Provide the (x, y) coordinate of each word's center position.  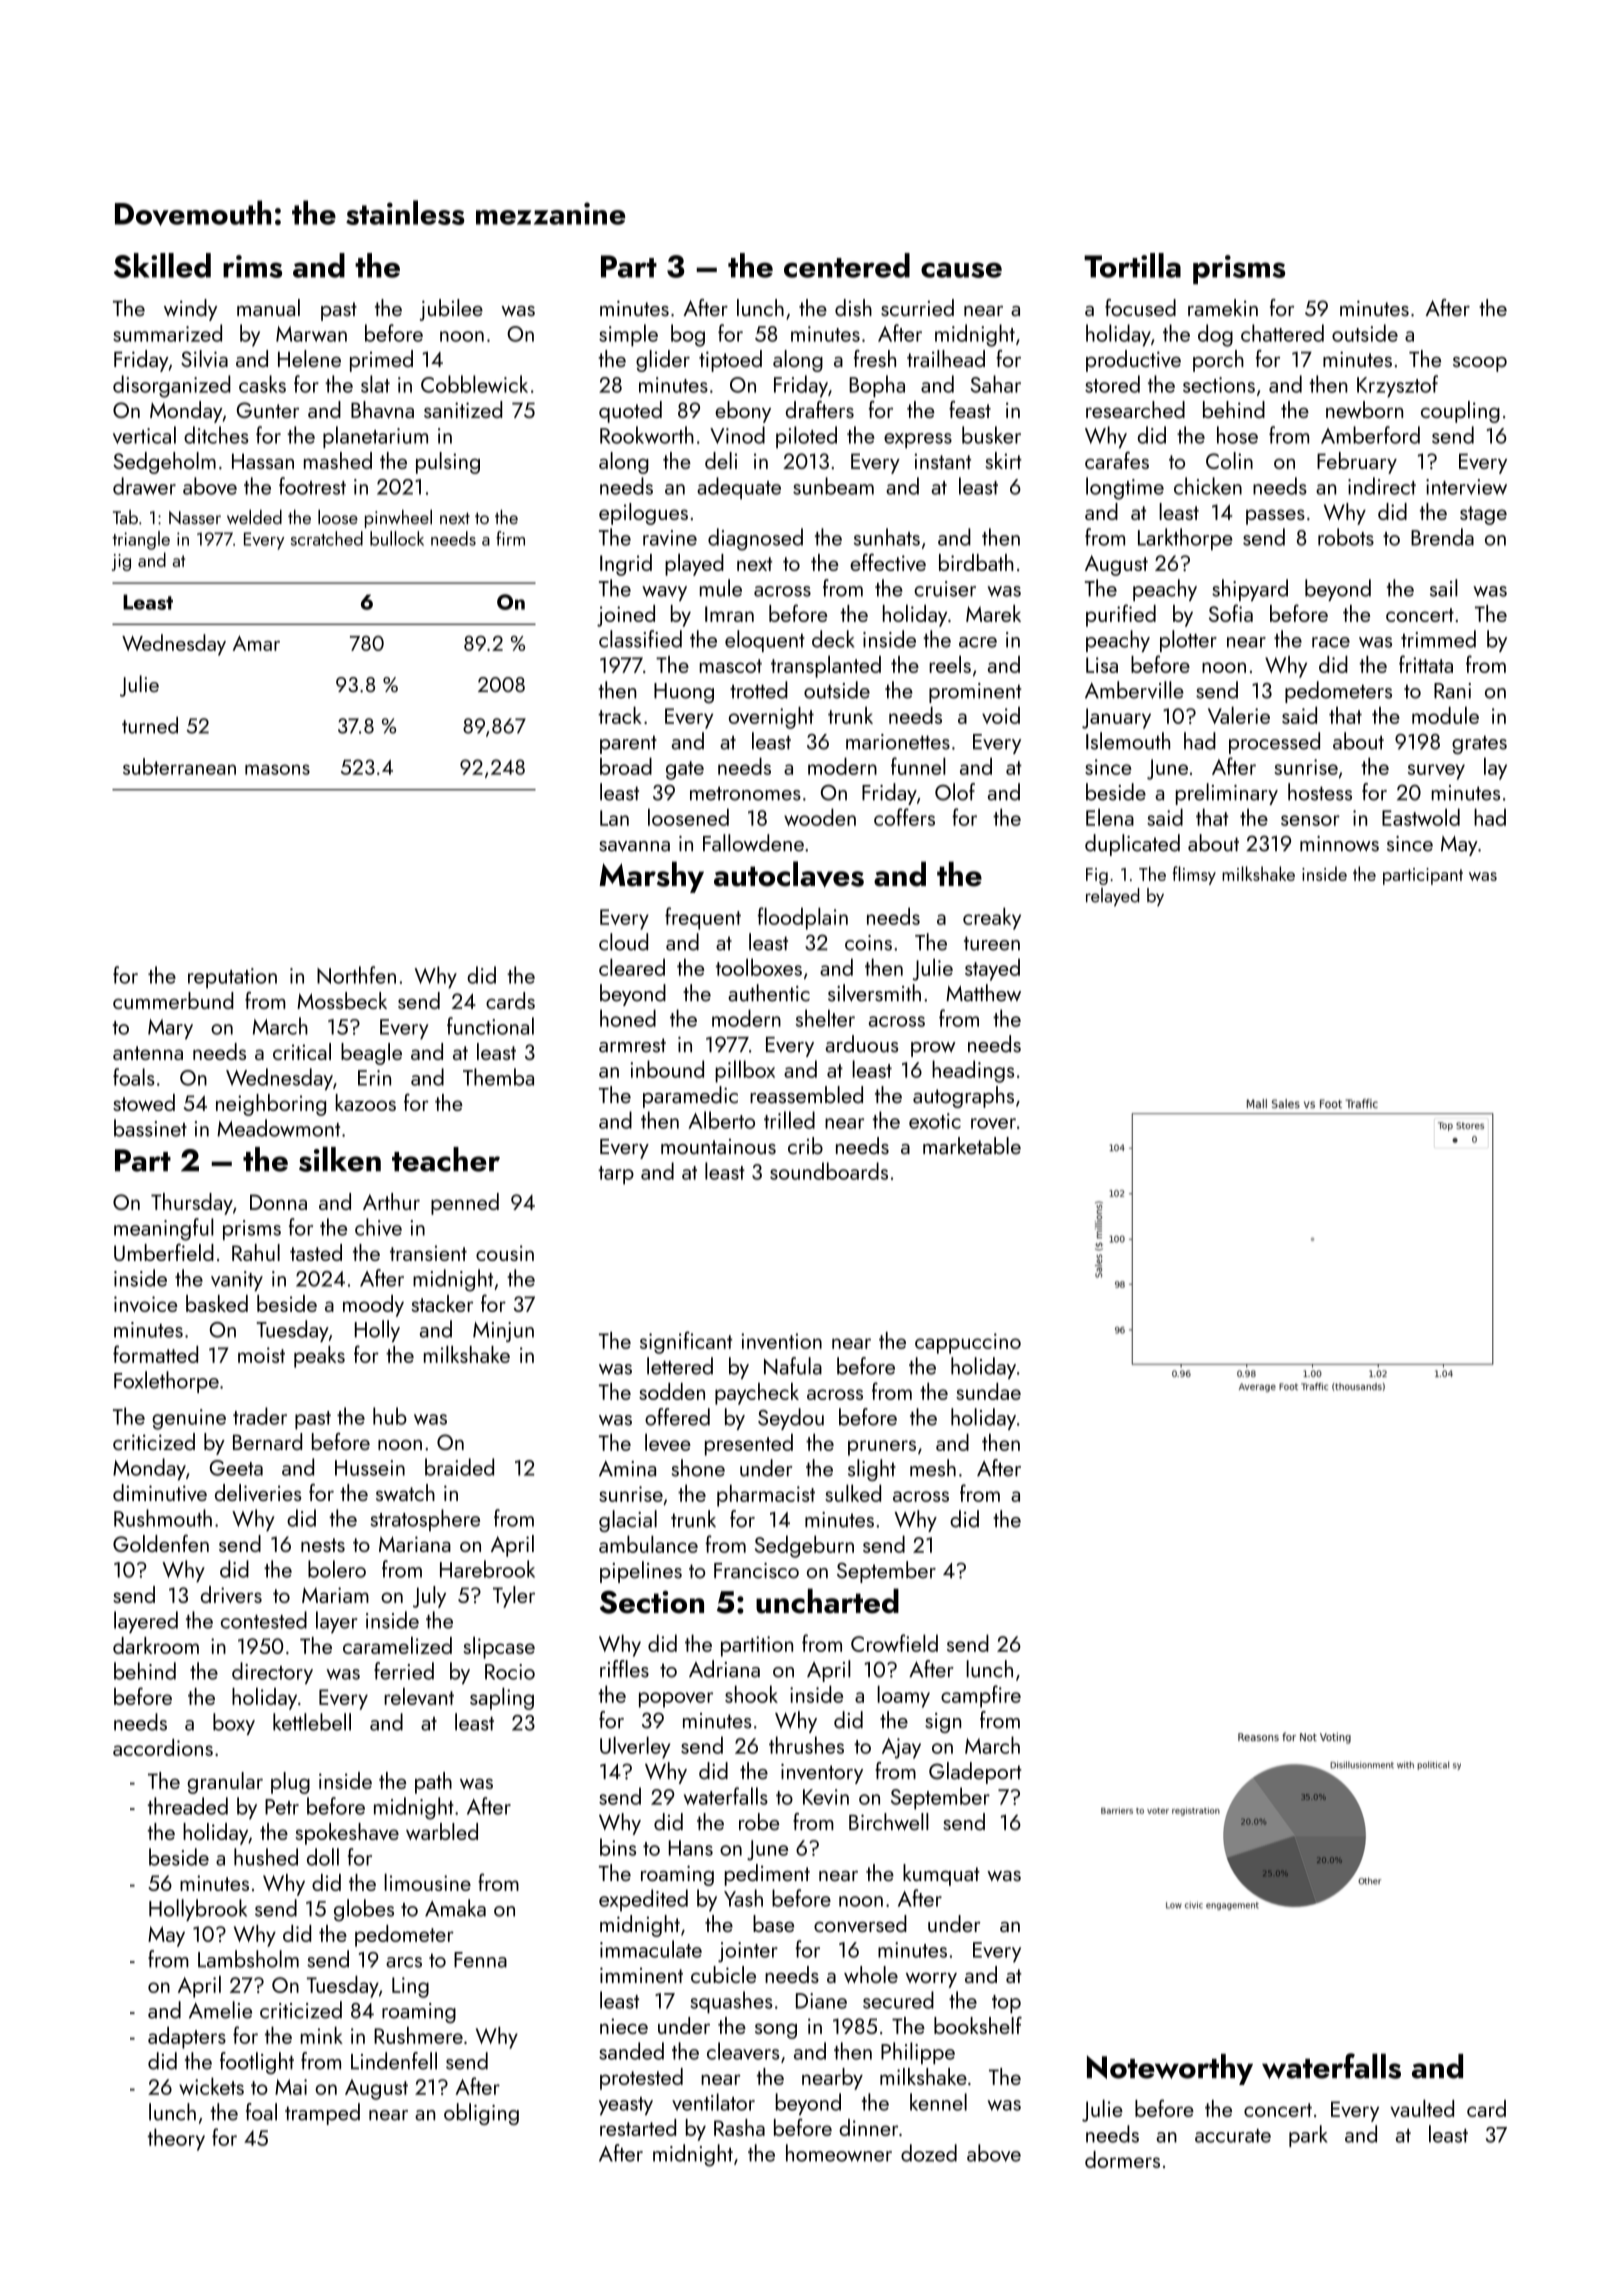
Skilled (162, 265)
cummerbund (173, 1000)
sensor (1310, 820)
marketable (972, 1146)
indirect (1382, 486)
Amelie (220, 2010)
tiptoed (730, 361)
